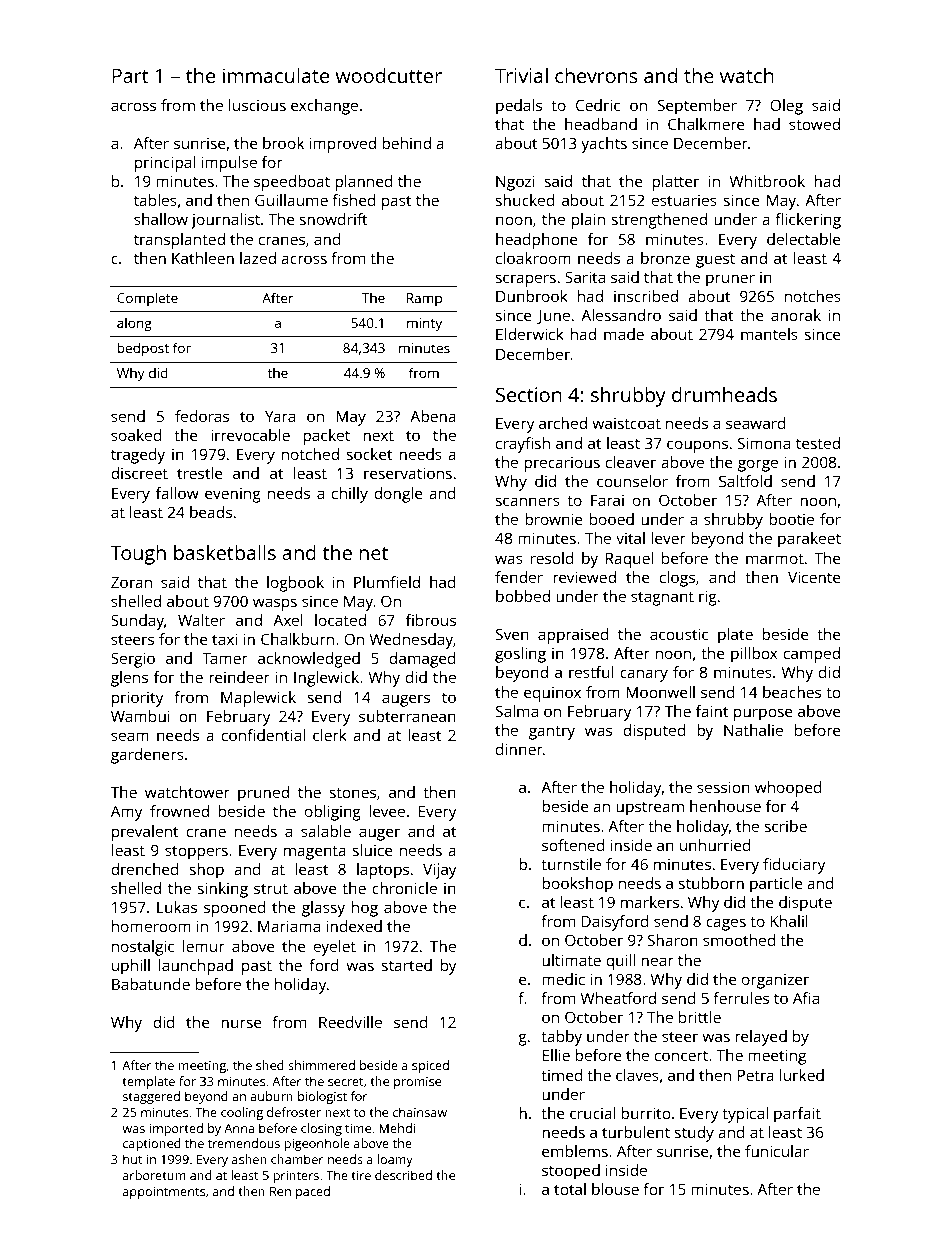  Describe the element at coordinates (645, 1113) in the page. I see `burrito` at that location.
